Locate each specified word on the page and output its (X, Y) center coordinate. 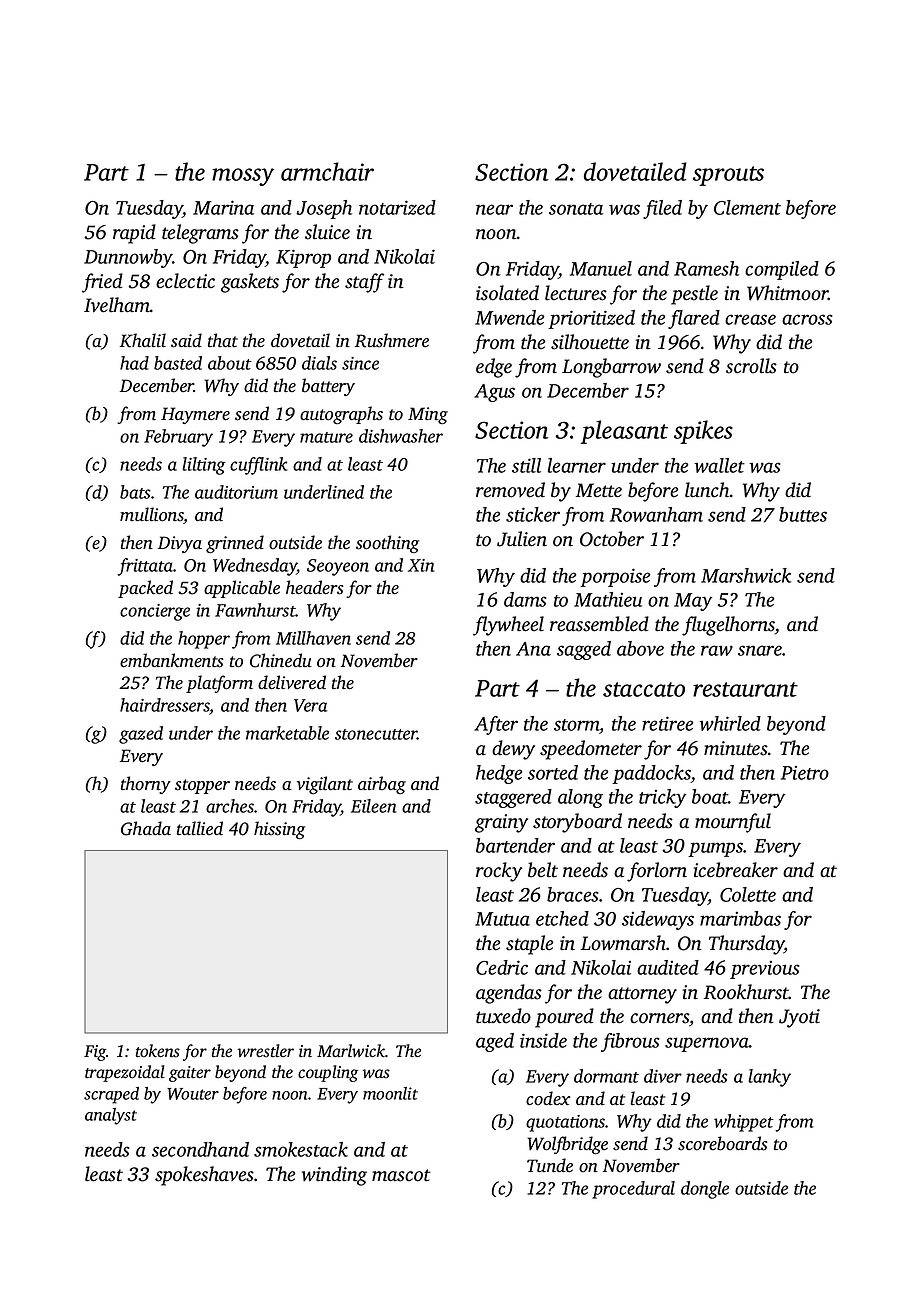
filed (662, 209)
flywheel (508, 626)
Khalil (143, 340)
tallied (200, 828)
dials (319, 363)
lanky (769, 1078)
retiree (667, 723)
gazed (141, 735)
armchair (327, 171)
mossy (243, 177)
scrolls (751, 366)
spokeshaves (204, 1176)
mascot (401, 1175)
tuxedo (503, 1016)
